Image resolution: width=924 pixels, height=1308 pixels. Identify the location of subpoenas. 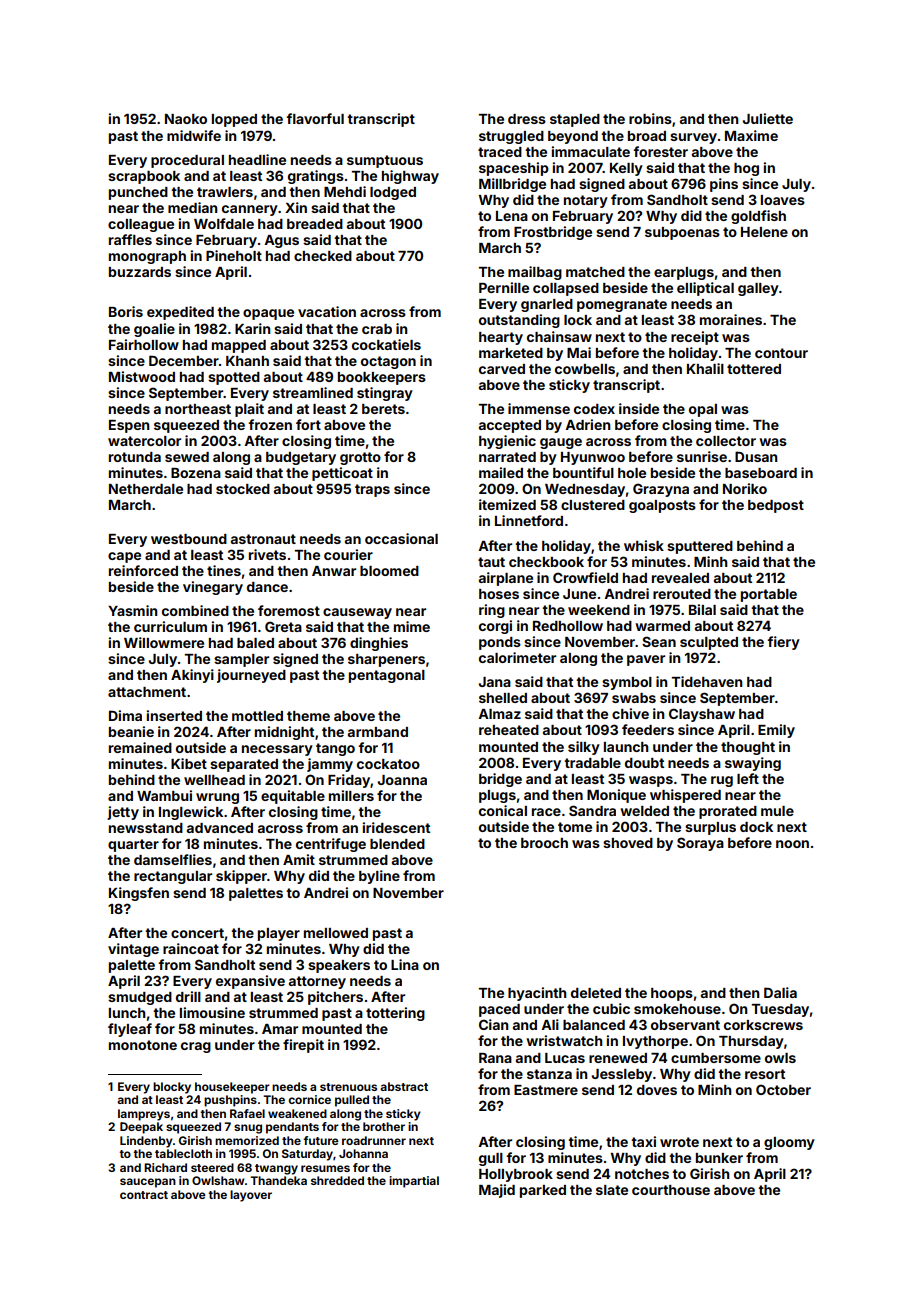
(682, 233).
